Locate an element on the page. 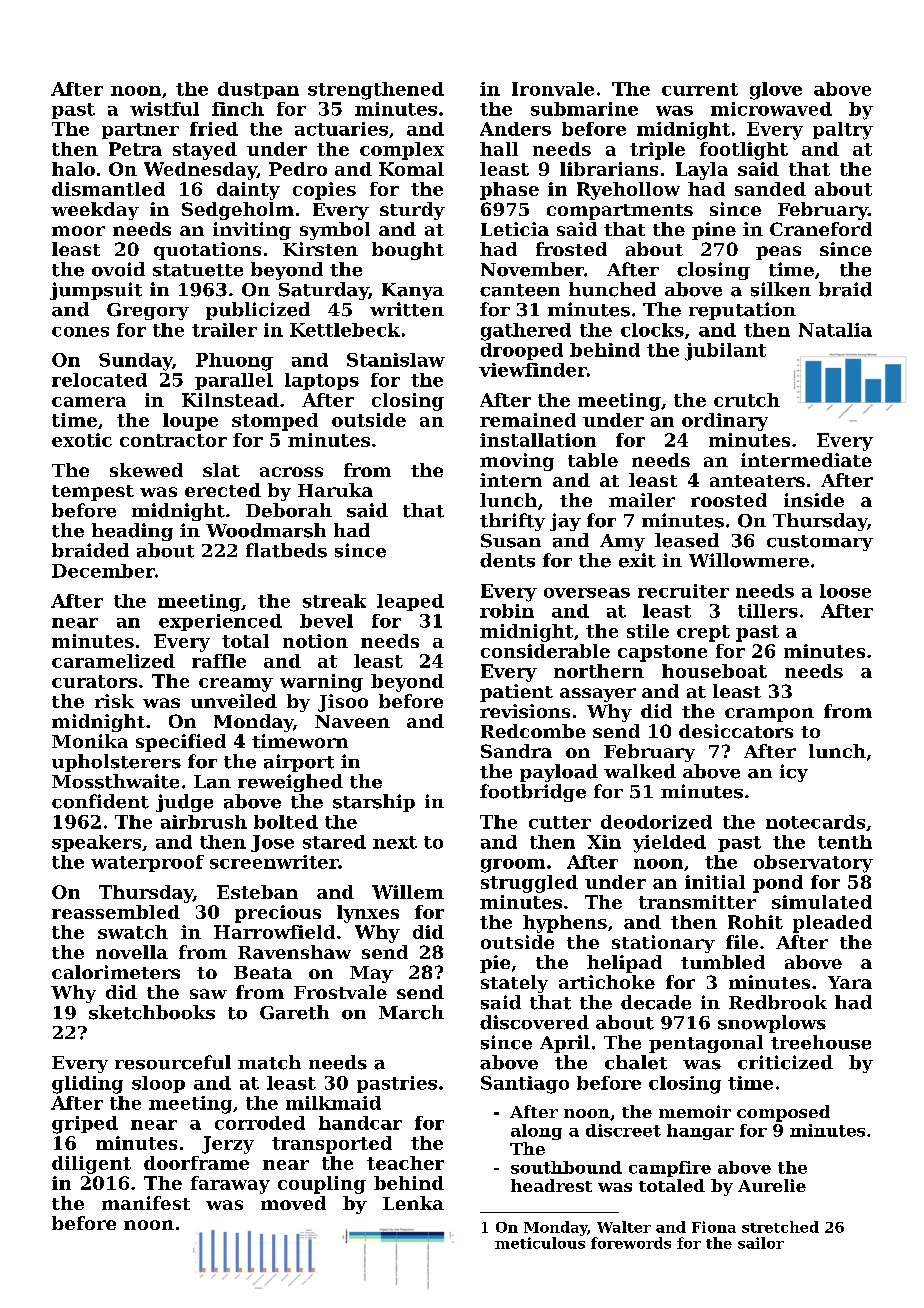 The height and width of the image is (1308, 924). loose is located at coordinates (845, 591).
